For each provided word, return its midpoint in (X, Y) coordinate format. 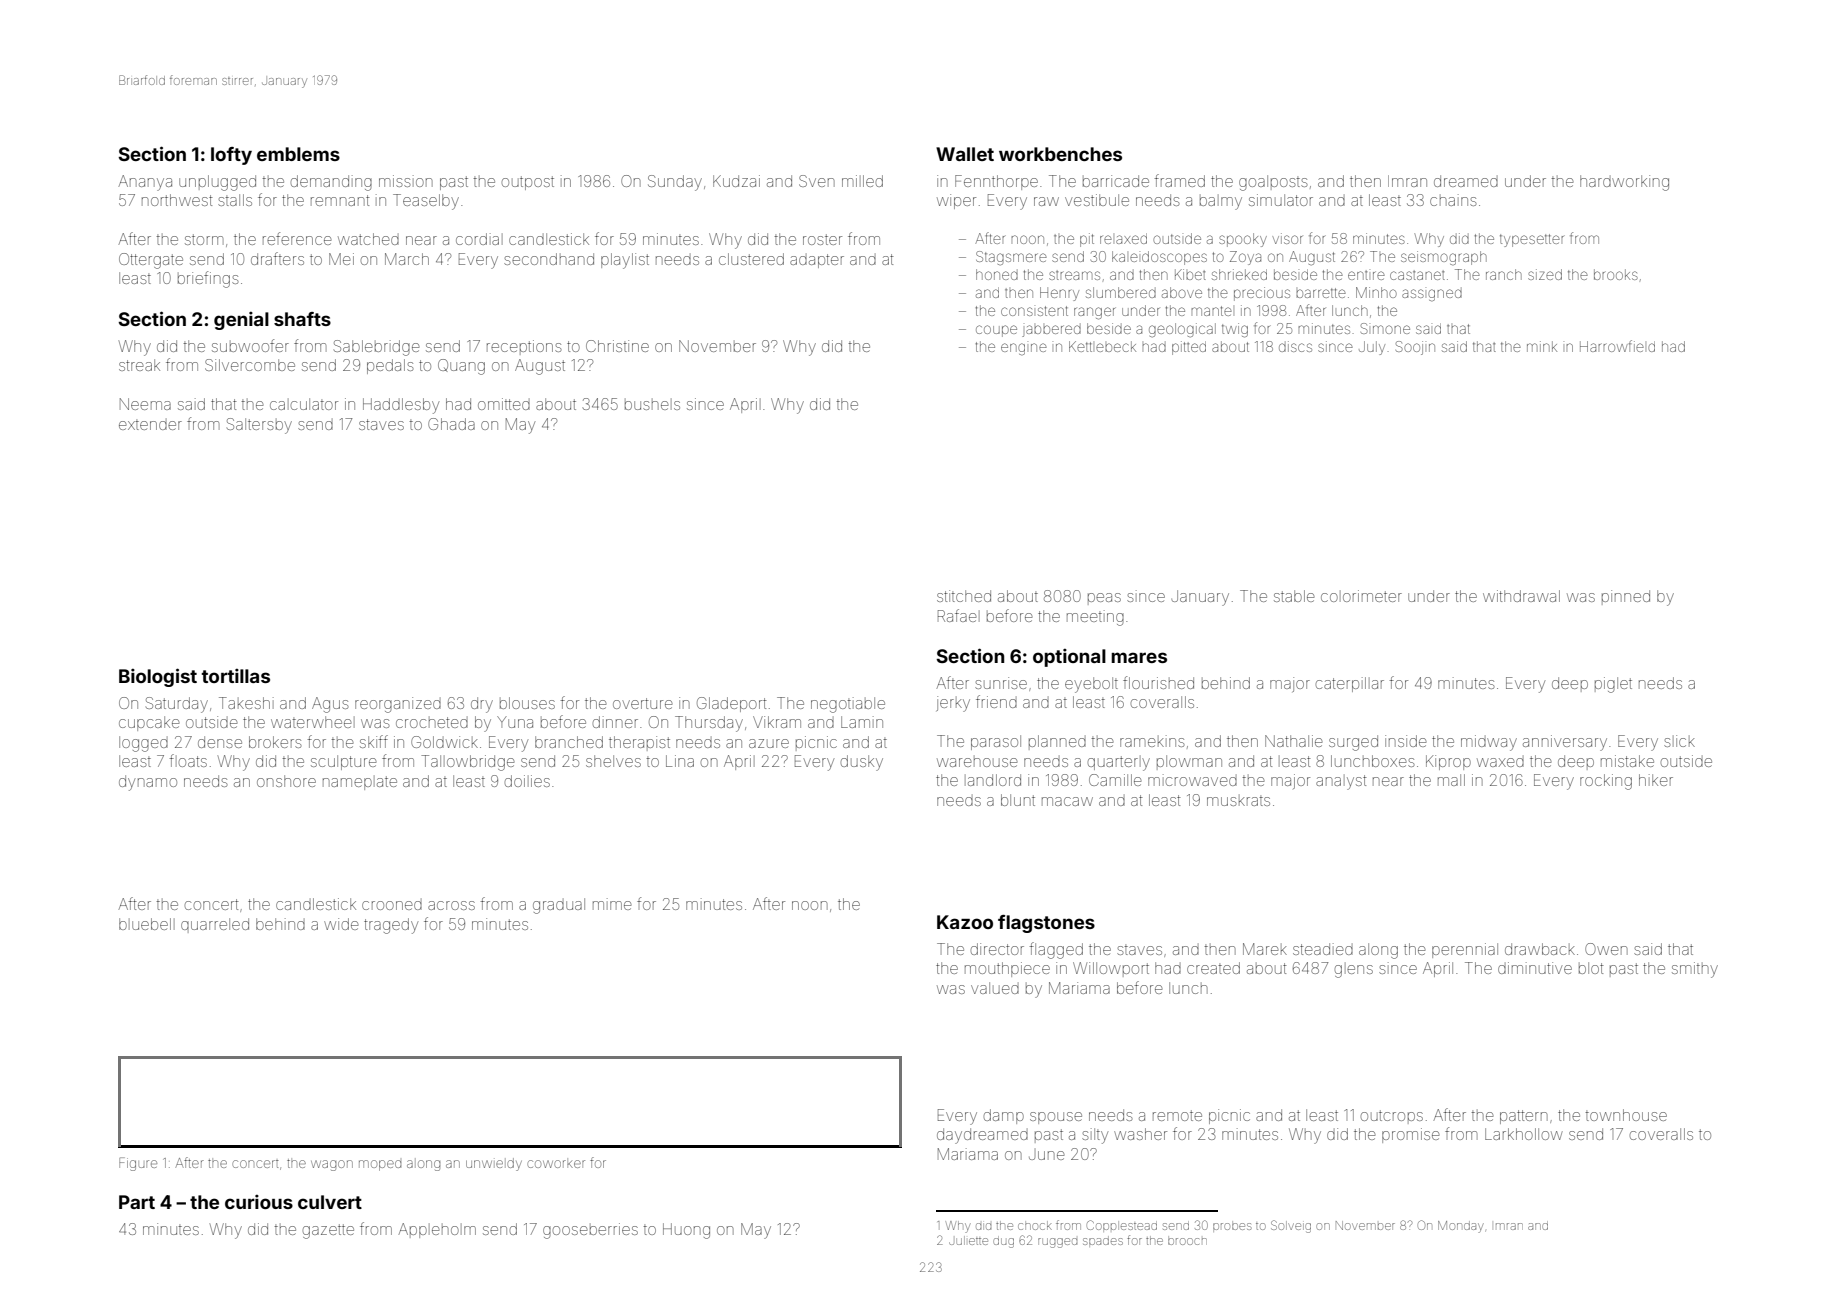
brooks (1616, 274)
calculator (304, 404)
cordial (479, 239)
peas (1104, 599)
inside (1406, 741)
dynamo (148, 783)
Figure (138, 1164)
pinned (1626, 597)
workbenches (1060, 154)
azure (769, 743)
